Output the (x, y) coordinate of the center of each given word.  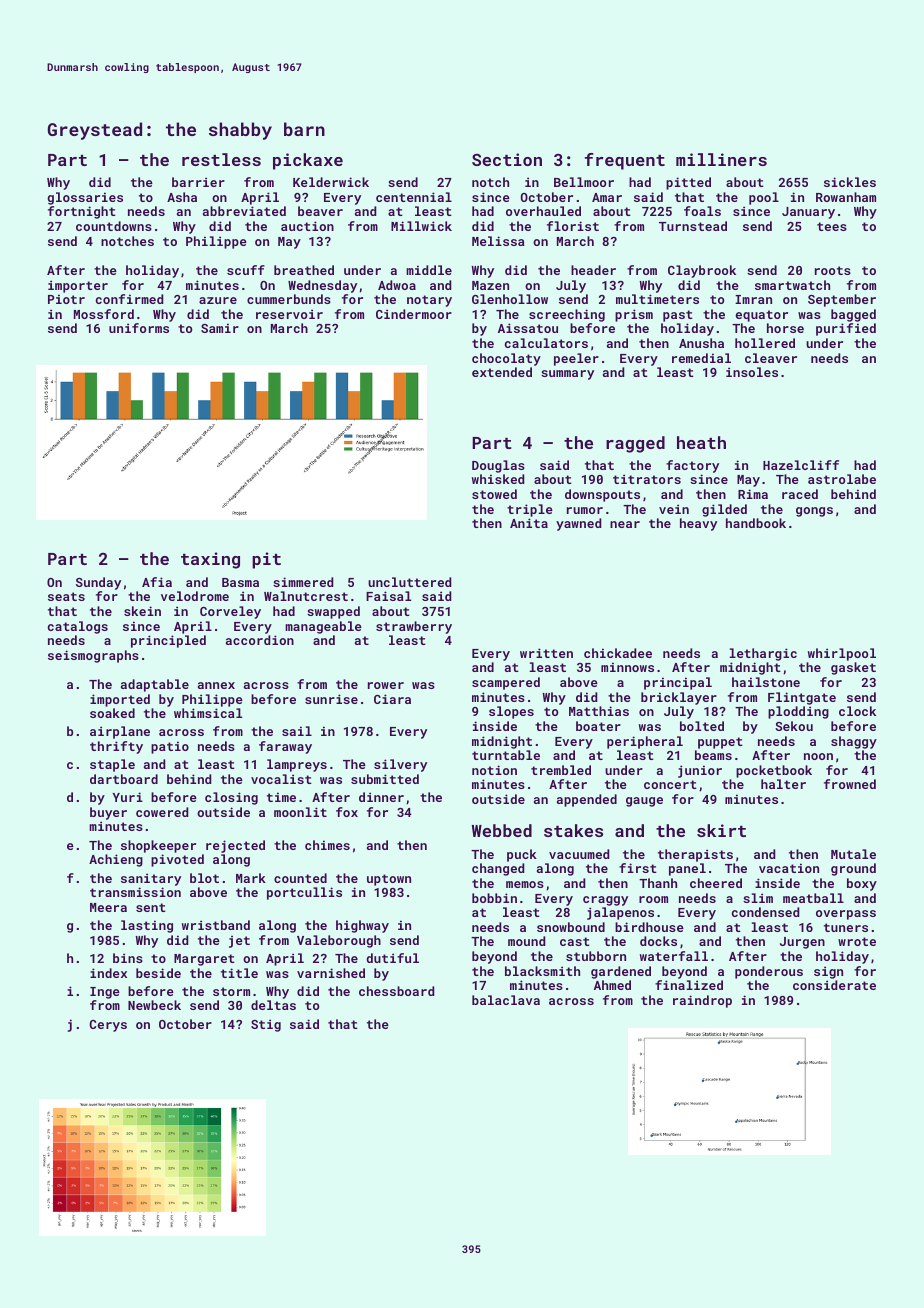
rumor (585, 510)
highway (362, 926)
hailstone (766, 682)
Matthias (599, 711)
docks (658, 941)
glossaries (85, 198)
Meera (108, 907)
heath (701, 442)
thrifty (116, 747)
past (678, 316)
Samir (220, 328)
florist (573, 226)
